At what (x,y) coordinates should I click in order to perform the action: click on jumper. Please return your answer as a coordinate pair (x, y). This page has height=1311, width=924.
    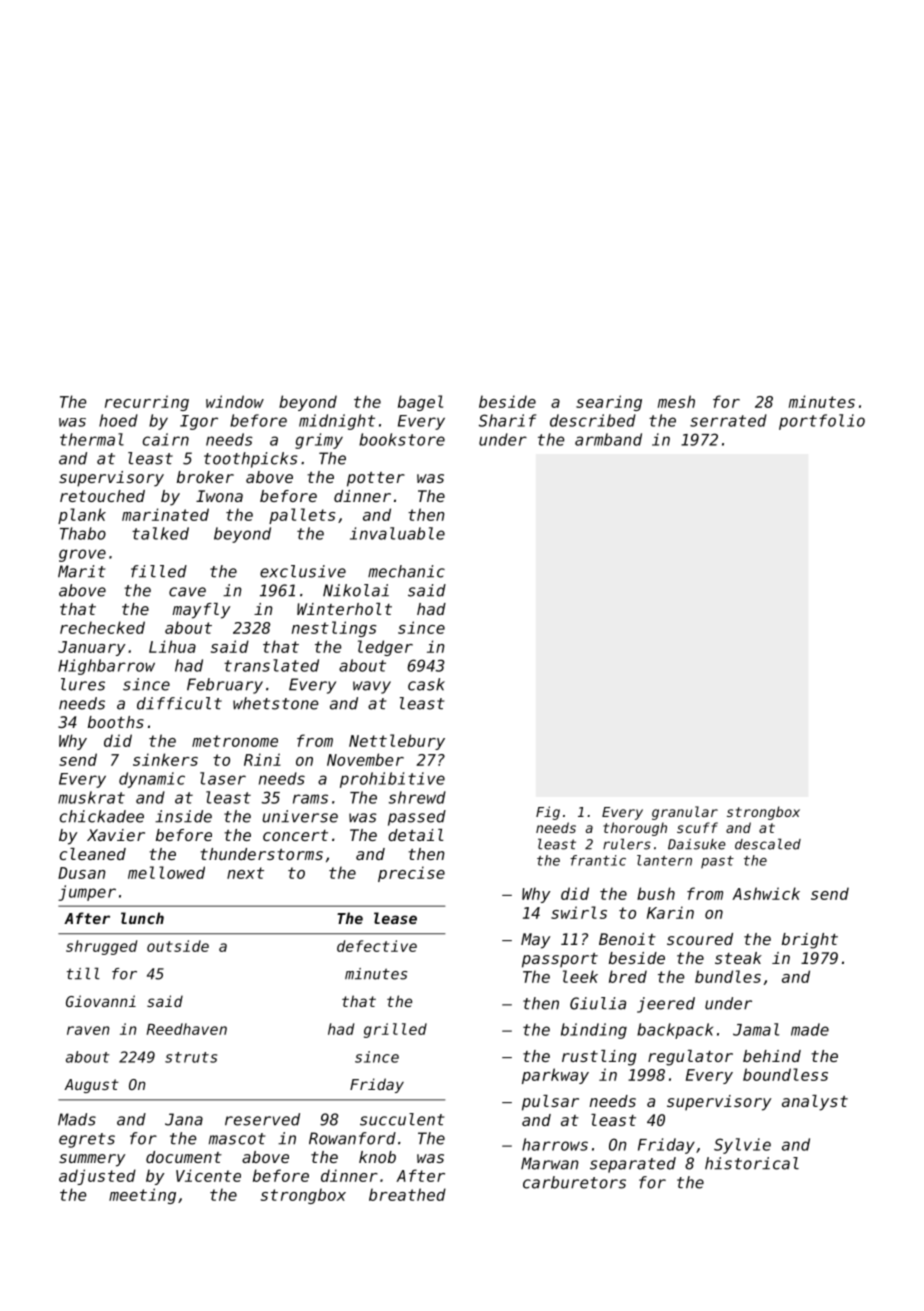
    Looking at the image, I should click on (87, 893).
